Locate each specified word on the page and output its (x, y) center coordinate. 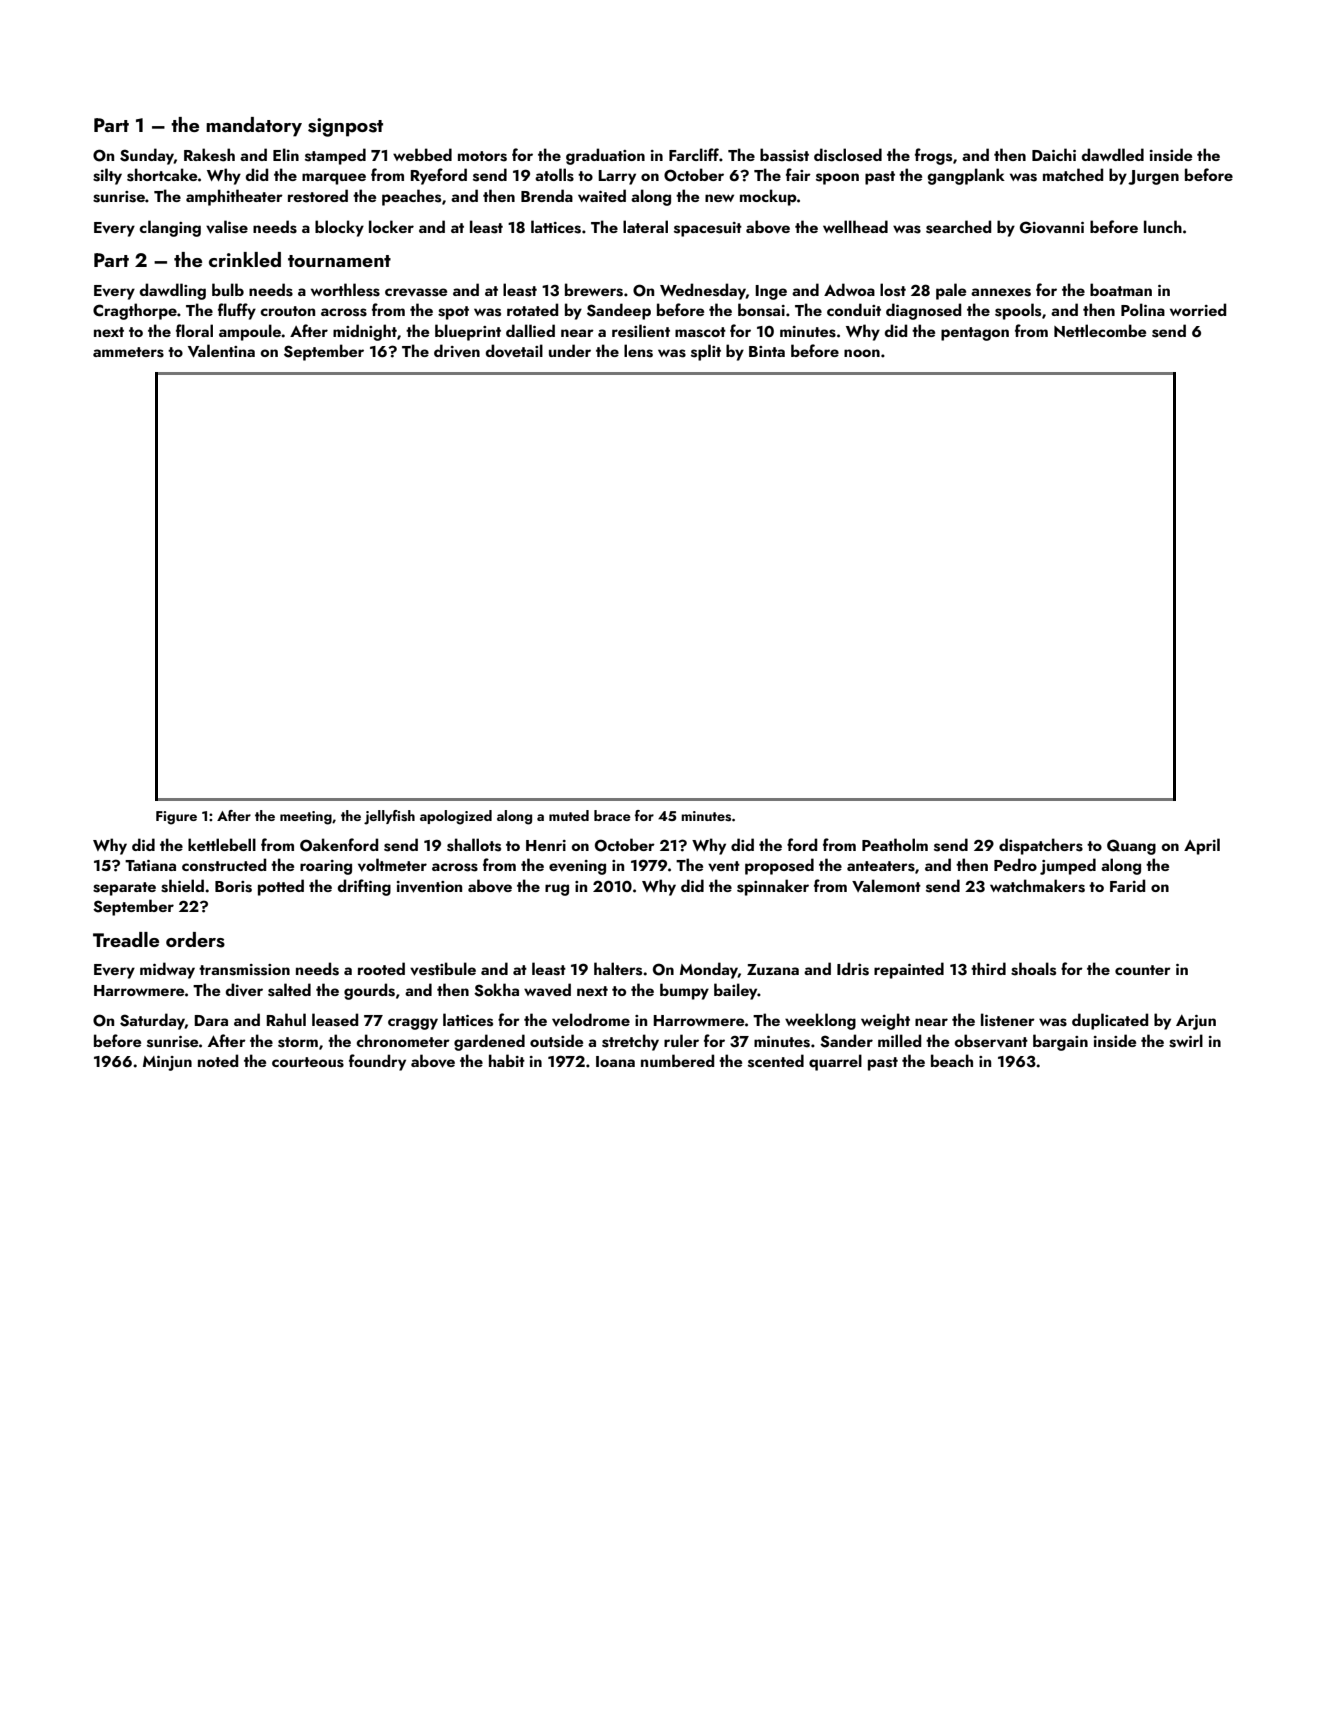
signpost (345, 127)
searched (958, 227)
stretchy (630, 1042)
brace (612, 815)
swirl (1186, 1041)
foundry (377, 1062)
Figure (176, 818)
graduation (605, 156)
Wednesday (703, 291)
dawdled (1112, 154)
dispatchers (1041, 846)
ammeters (128, 352)
